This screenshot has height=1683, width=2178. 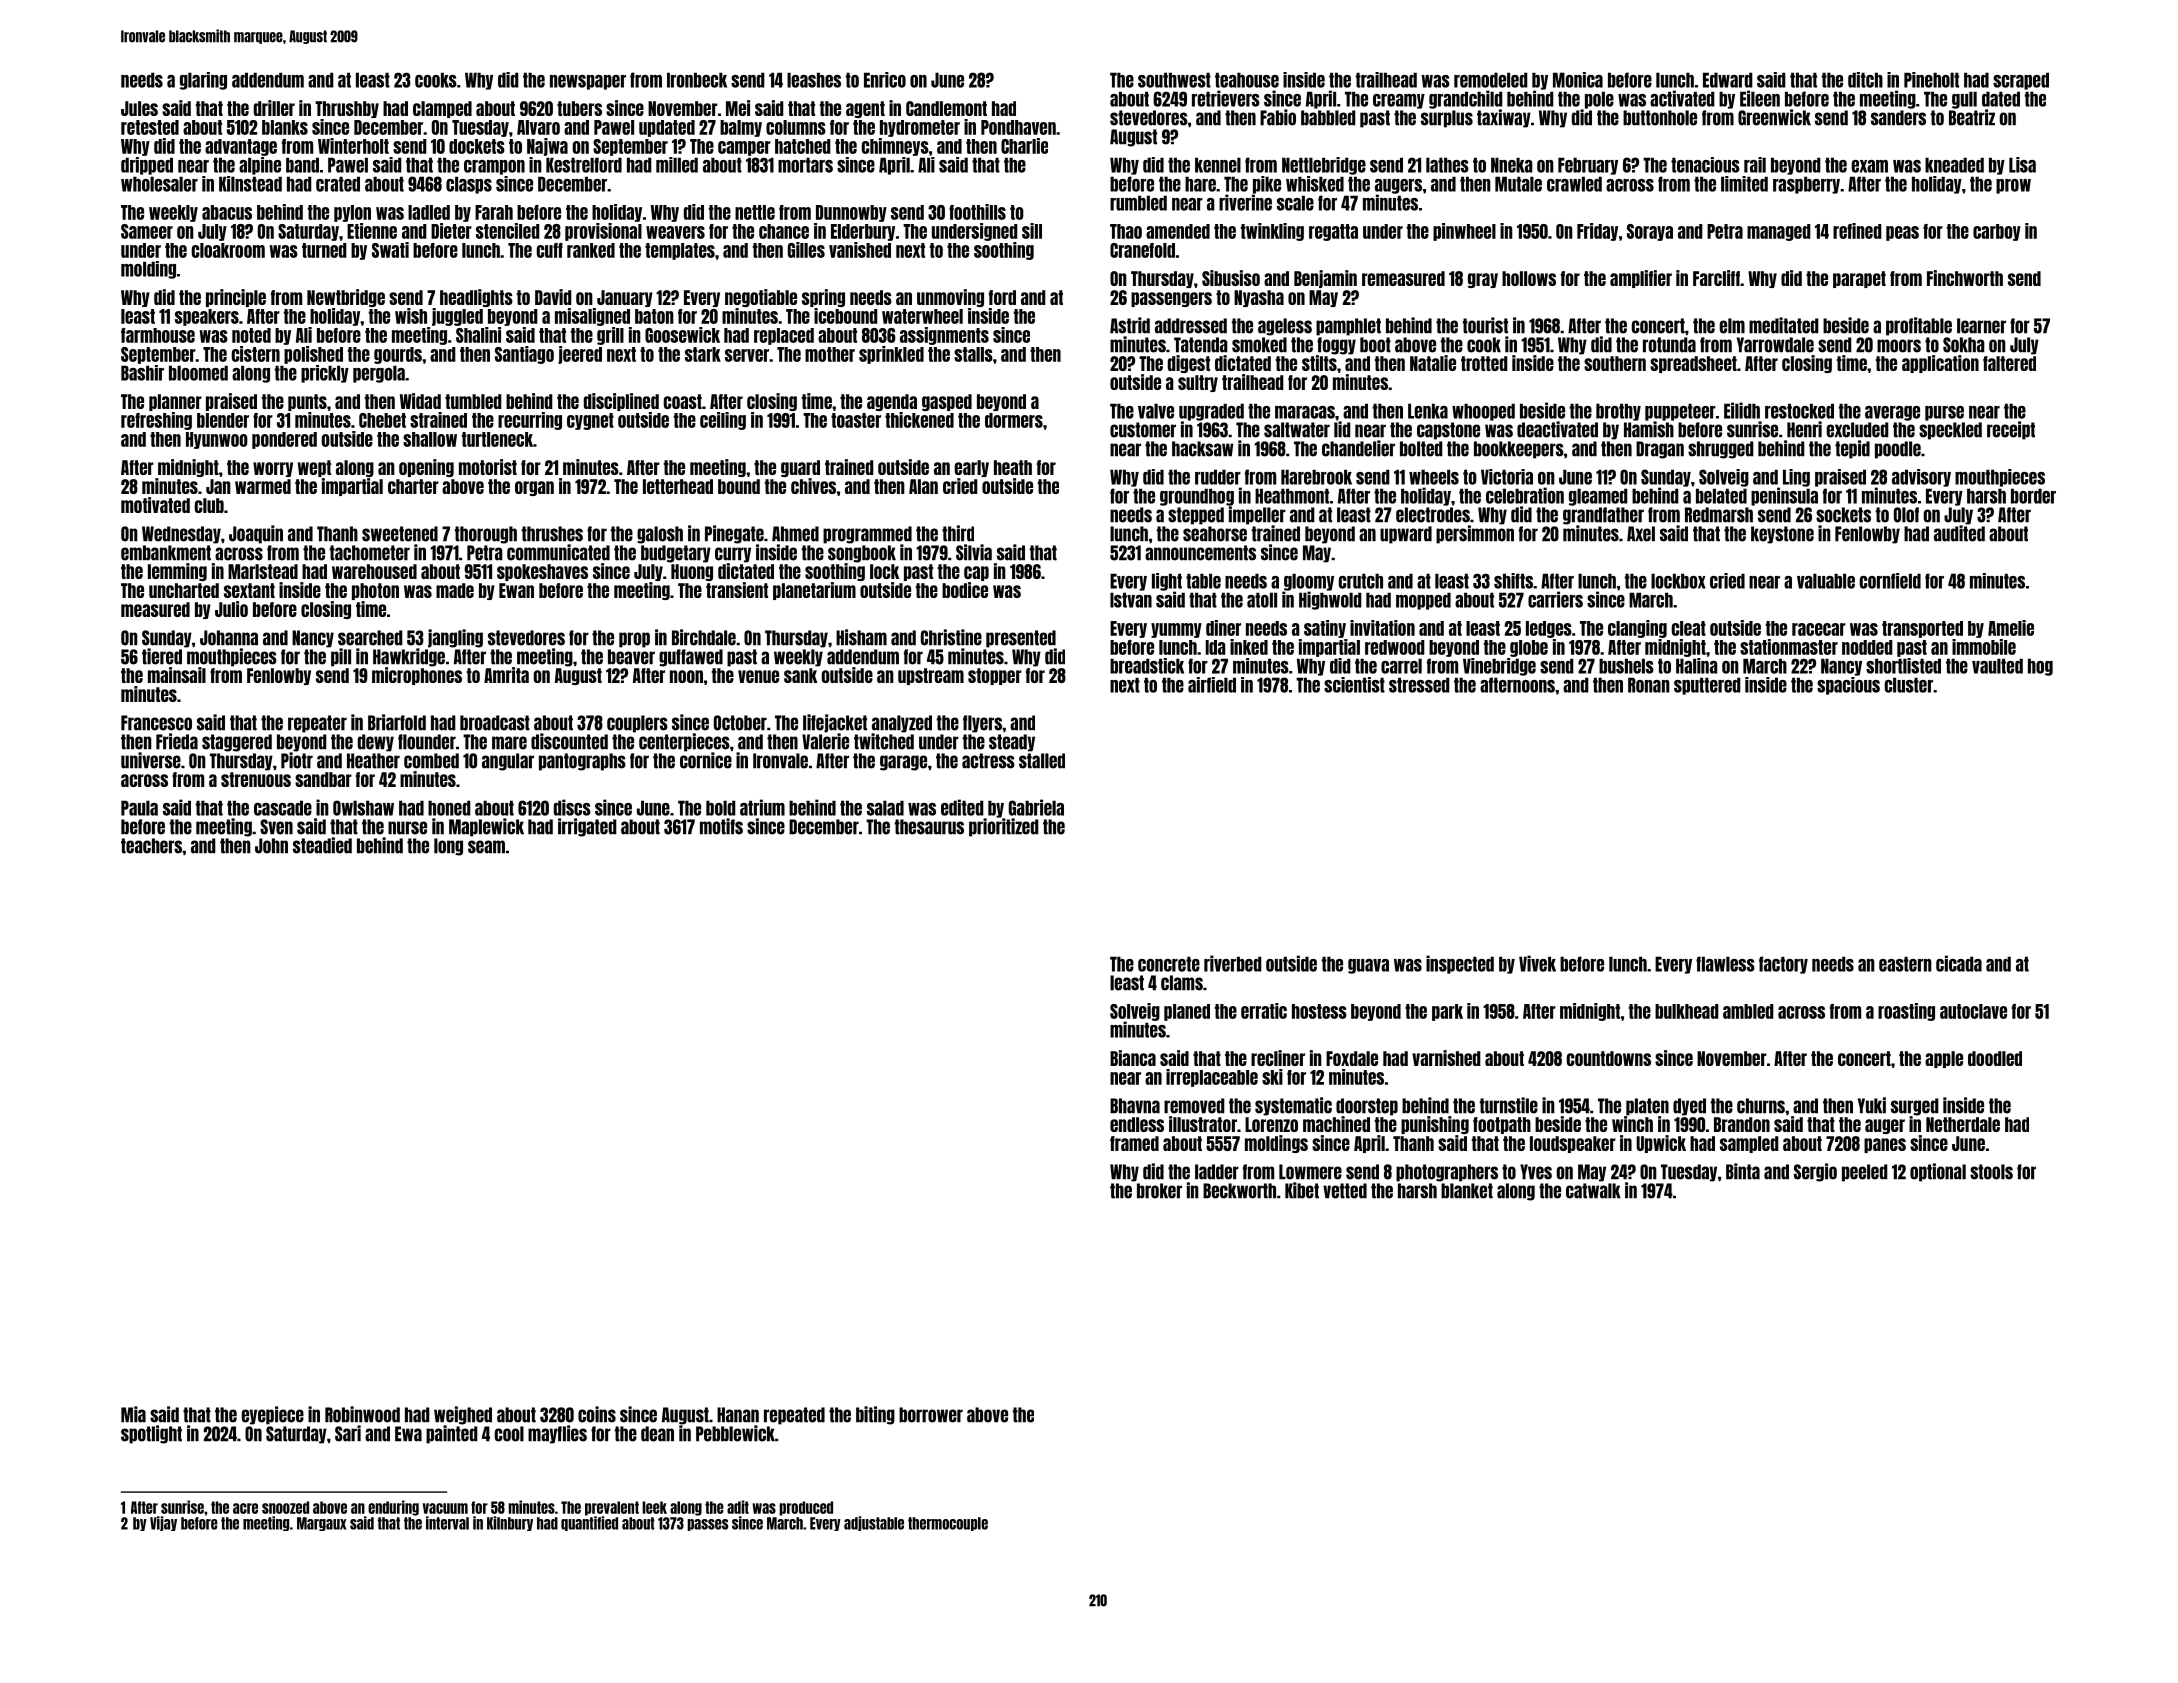 I want to click on passes, so click(x=707, y=1525).
